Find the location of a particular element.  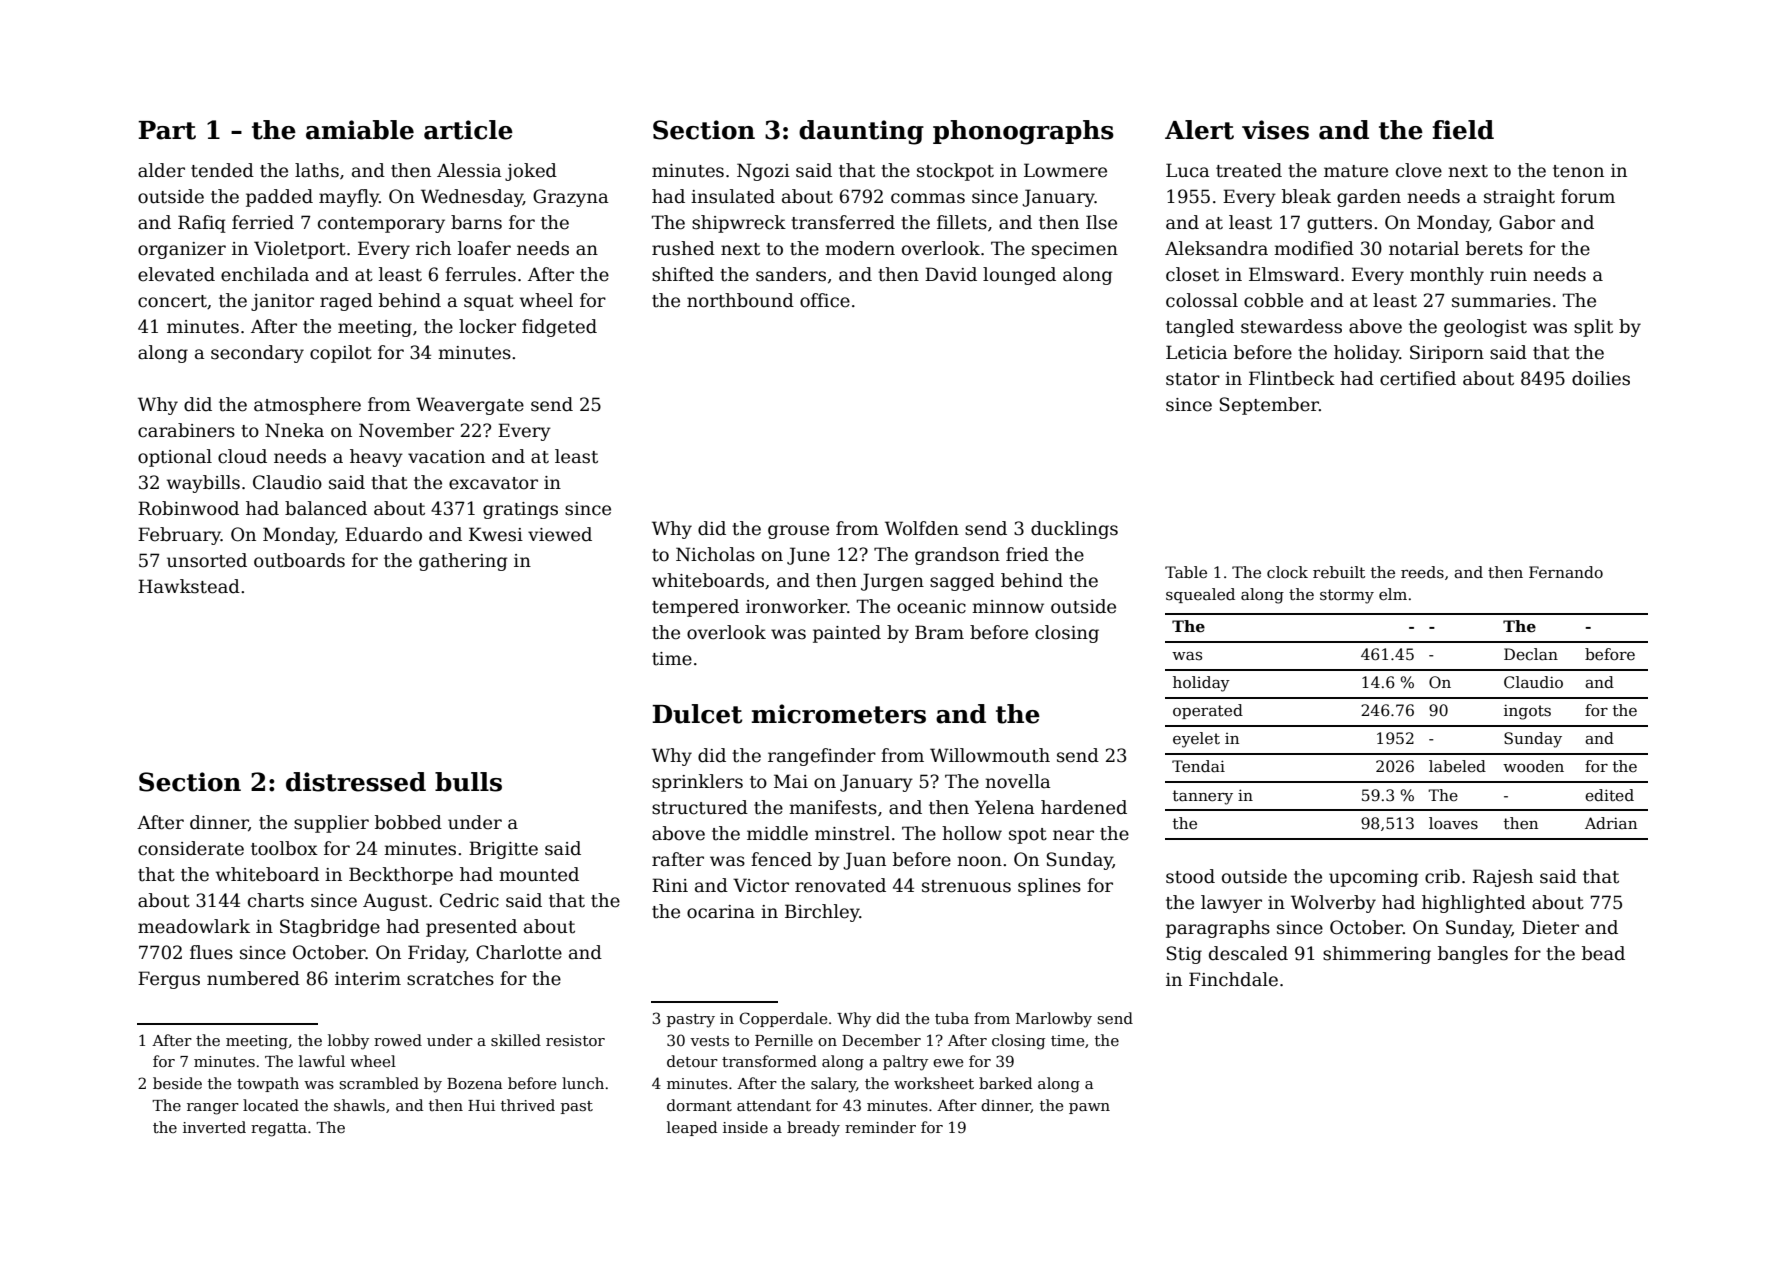

fried is located at coordinates (1027, 554).
